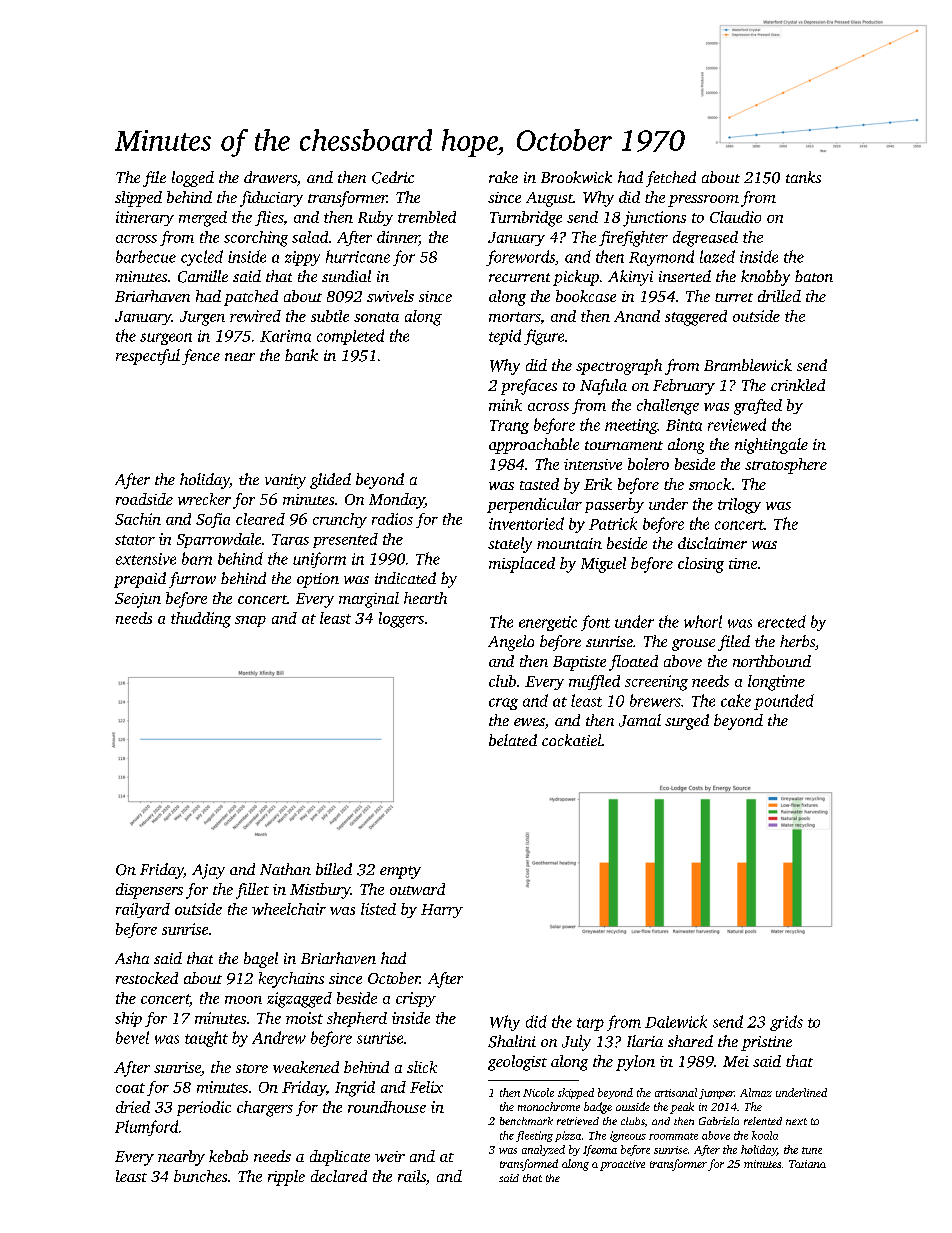 This screenshot has width=952, height=1233. What do you see at coordinates (144, 499) in the screenshot?
I see `roadside` at bounding box center [144, 499].
